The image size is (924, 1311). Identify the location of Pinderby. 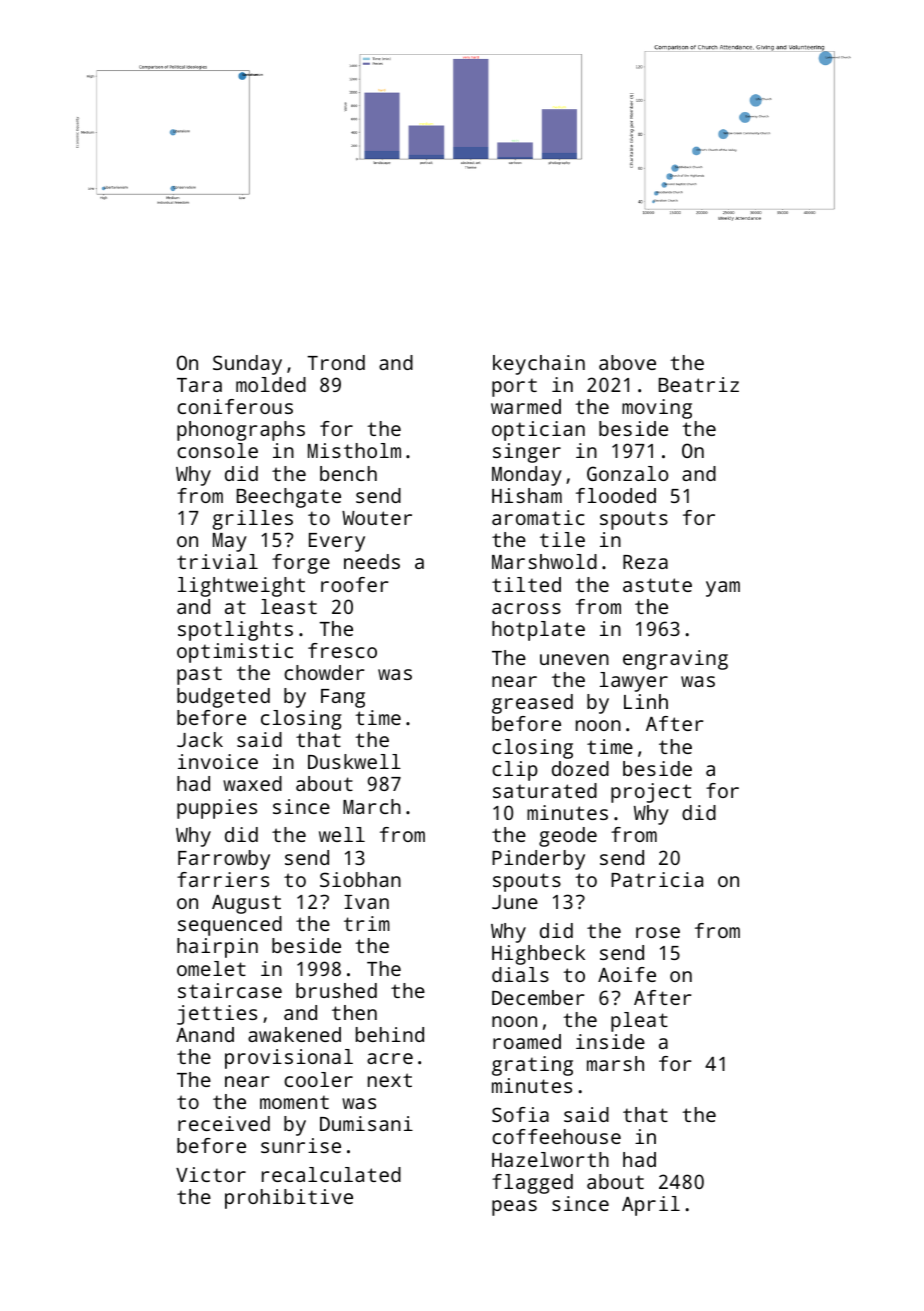
(538, 860).
